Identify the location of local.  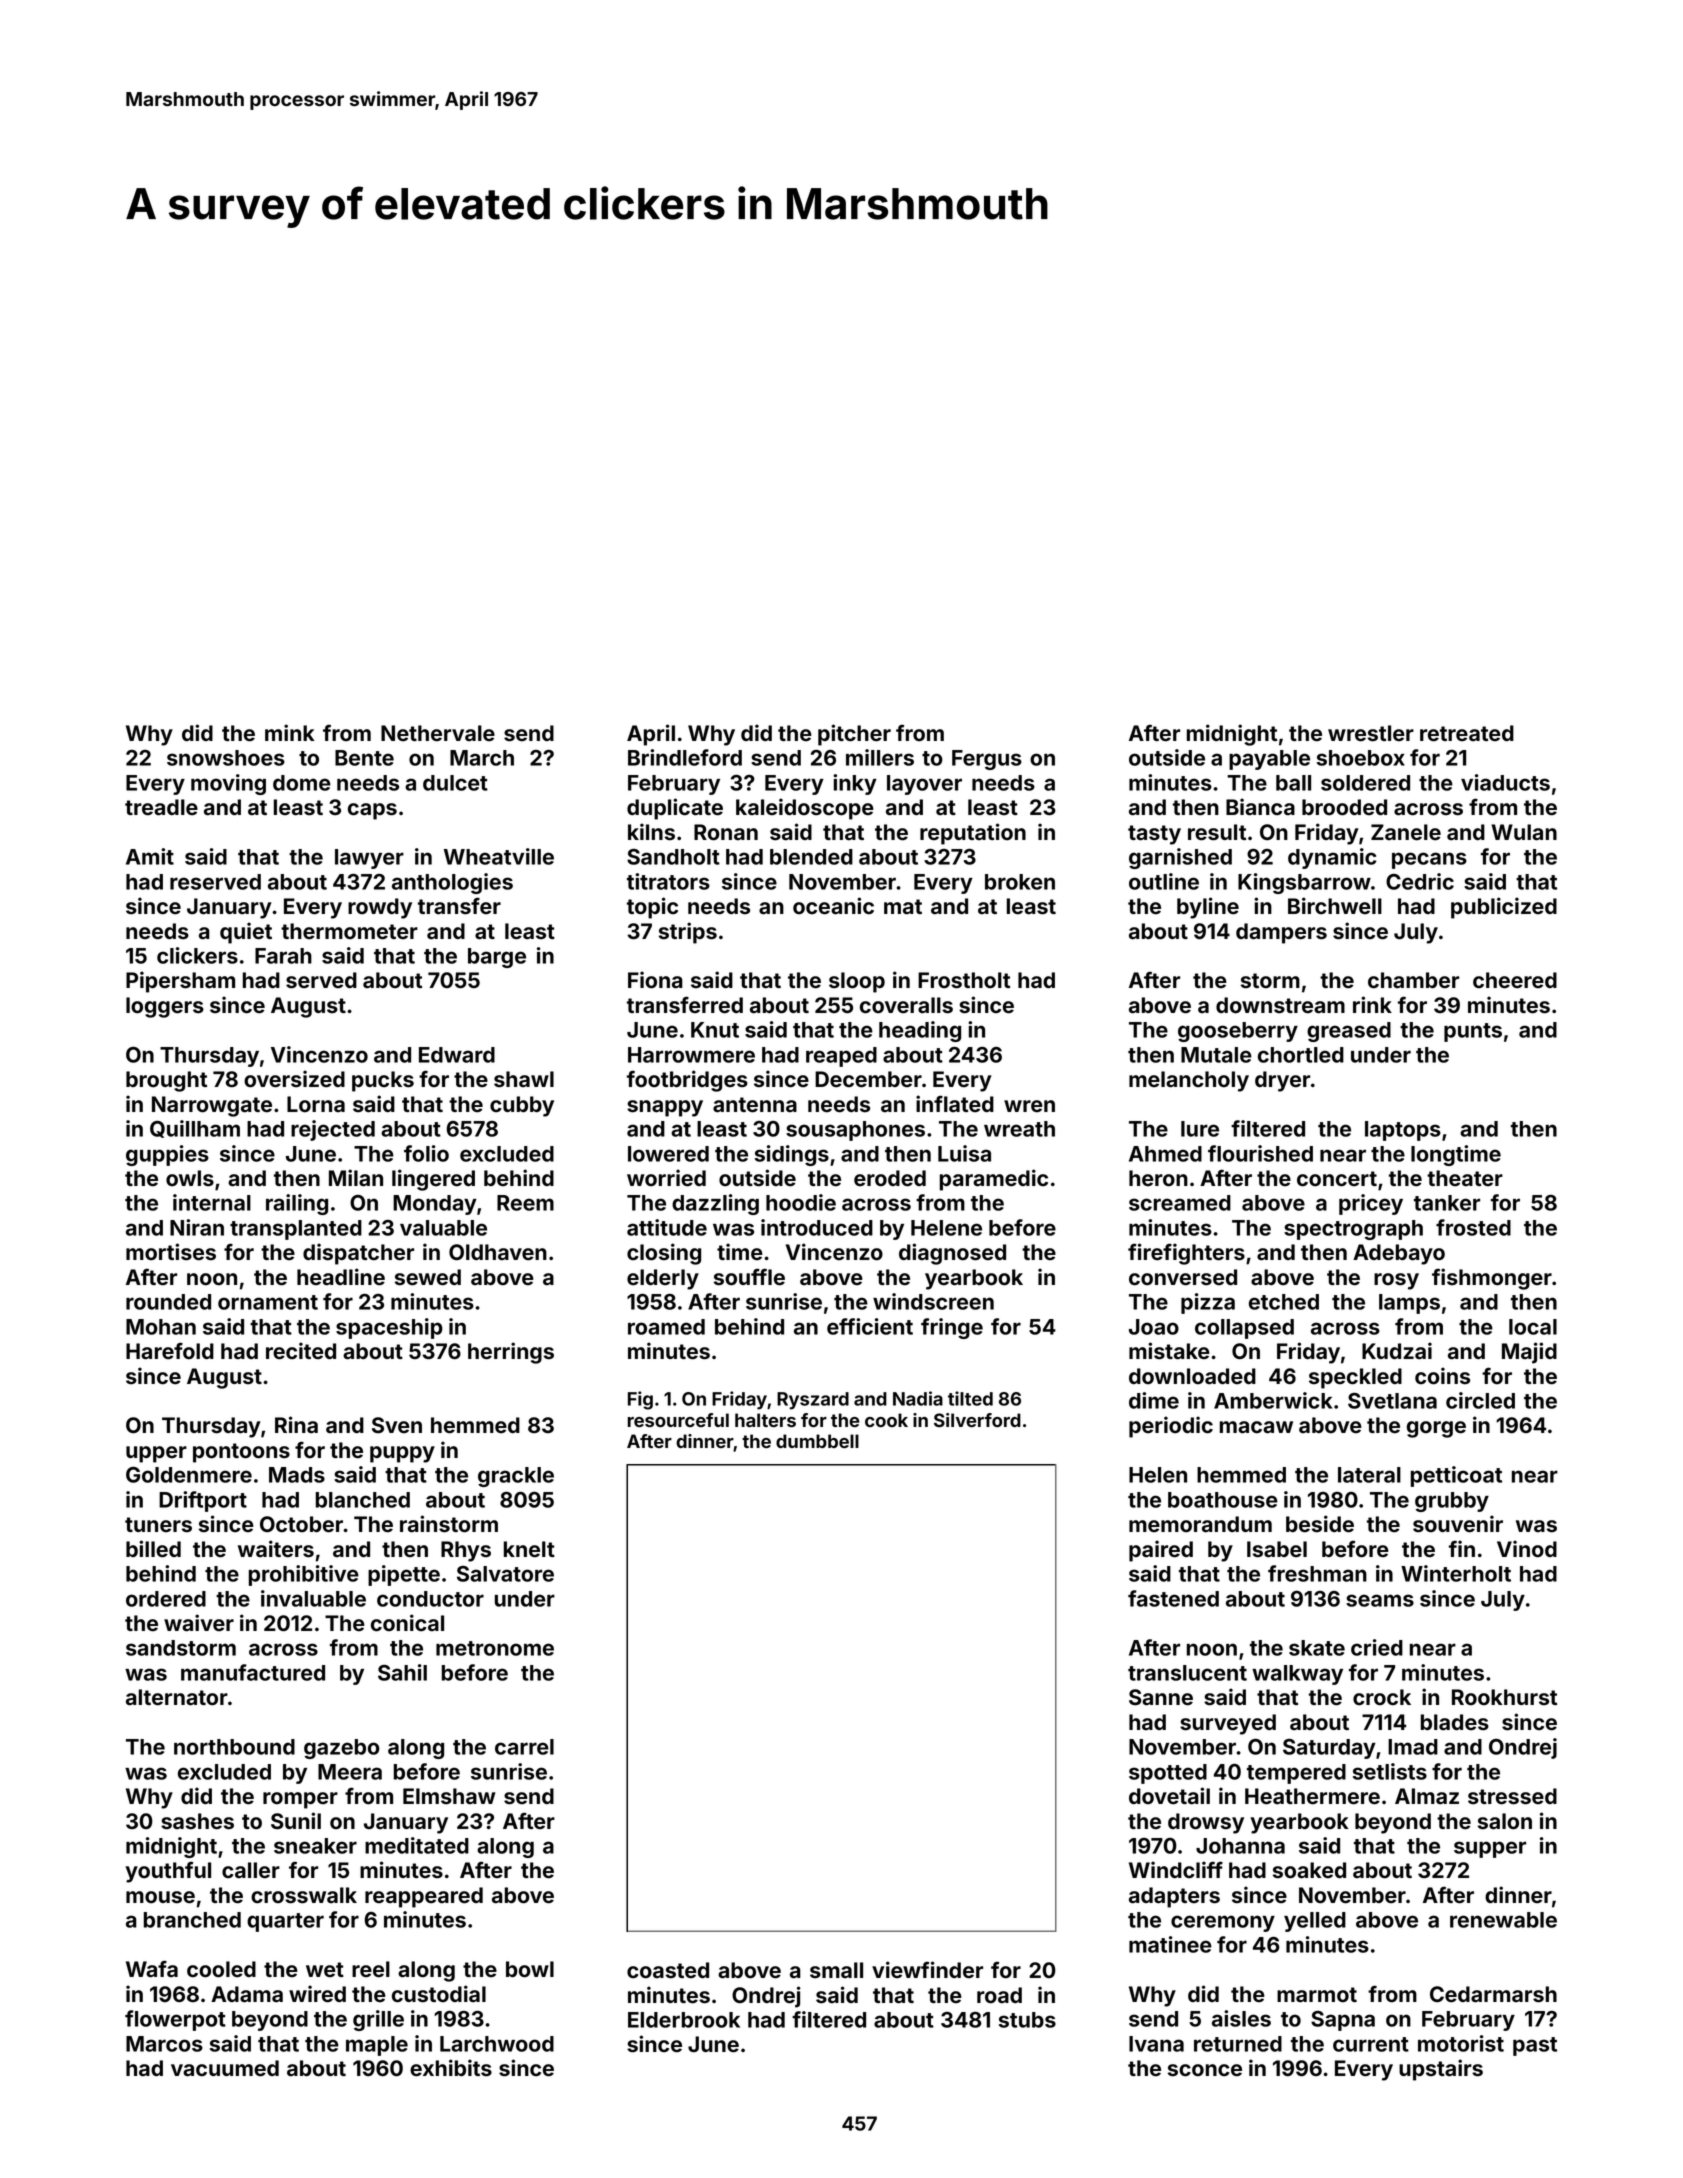
(1533, 1327).
